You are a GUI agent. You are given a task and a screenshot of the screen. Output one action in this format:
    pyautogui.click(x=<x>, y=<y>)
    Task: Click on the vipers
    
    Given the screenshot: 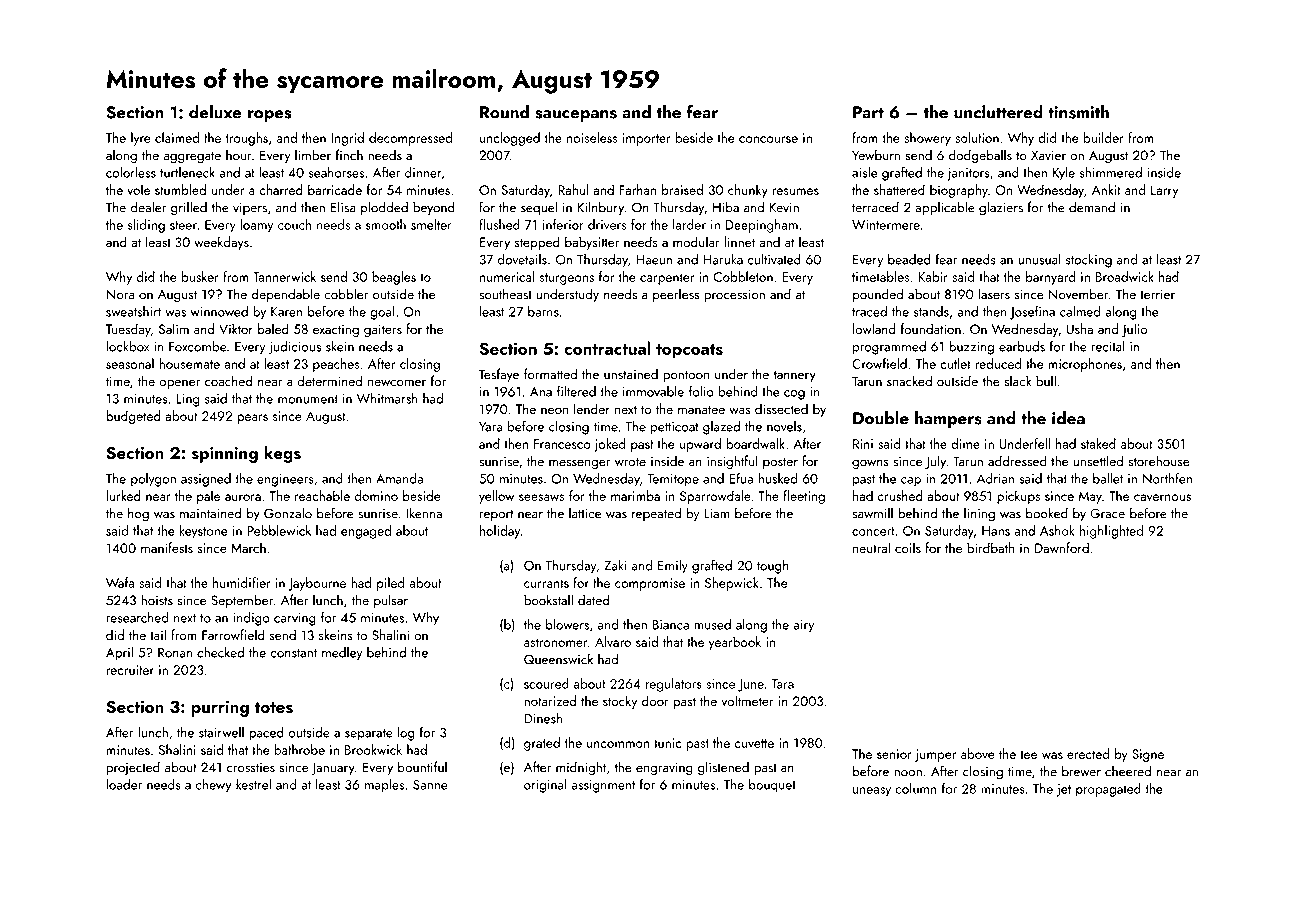 What is the action you would take?
    pyautogui.click(x=250, y=209)
